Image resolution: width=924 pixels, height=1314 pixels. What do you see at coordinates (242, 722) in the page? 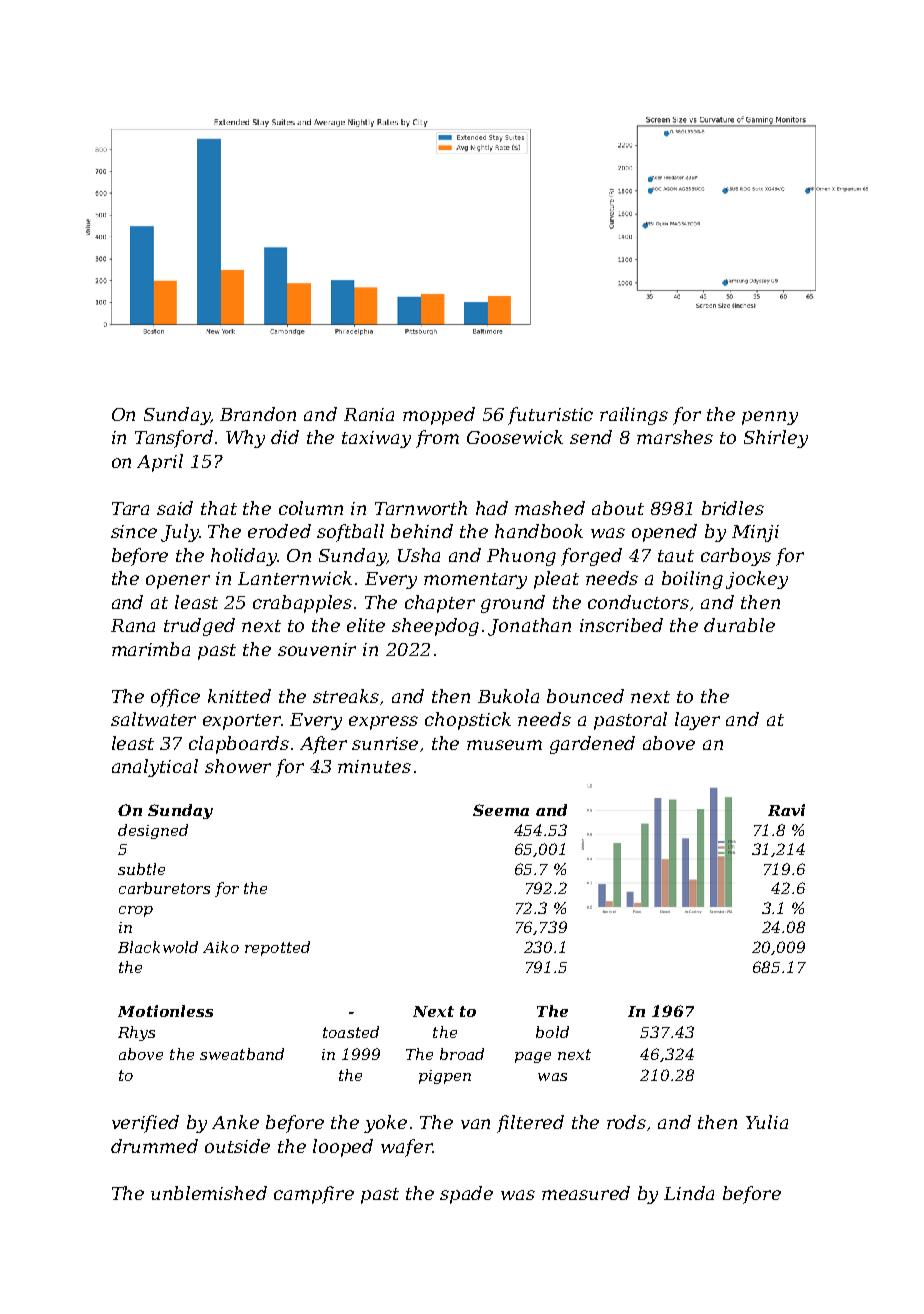
I see `exporter` at bounding box center [242, 722].
